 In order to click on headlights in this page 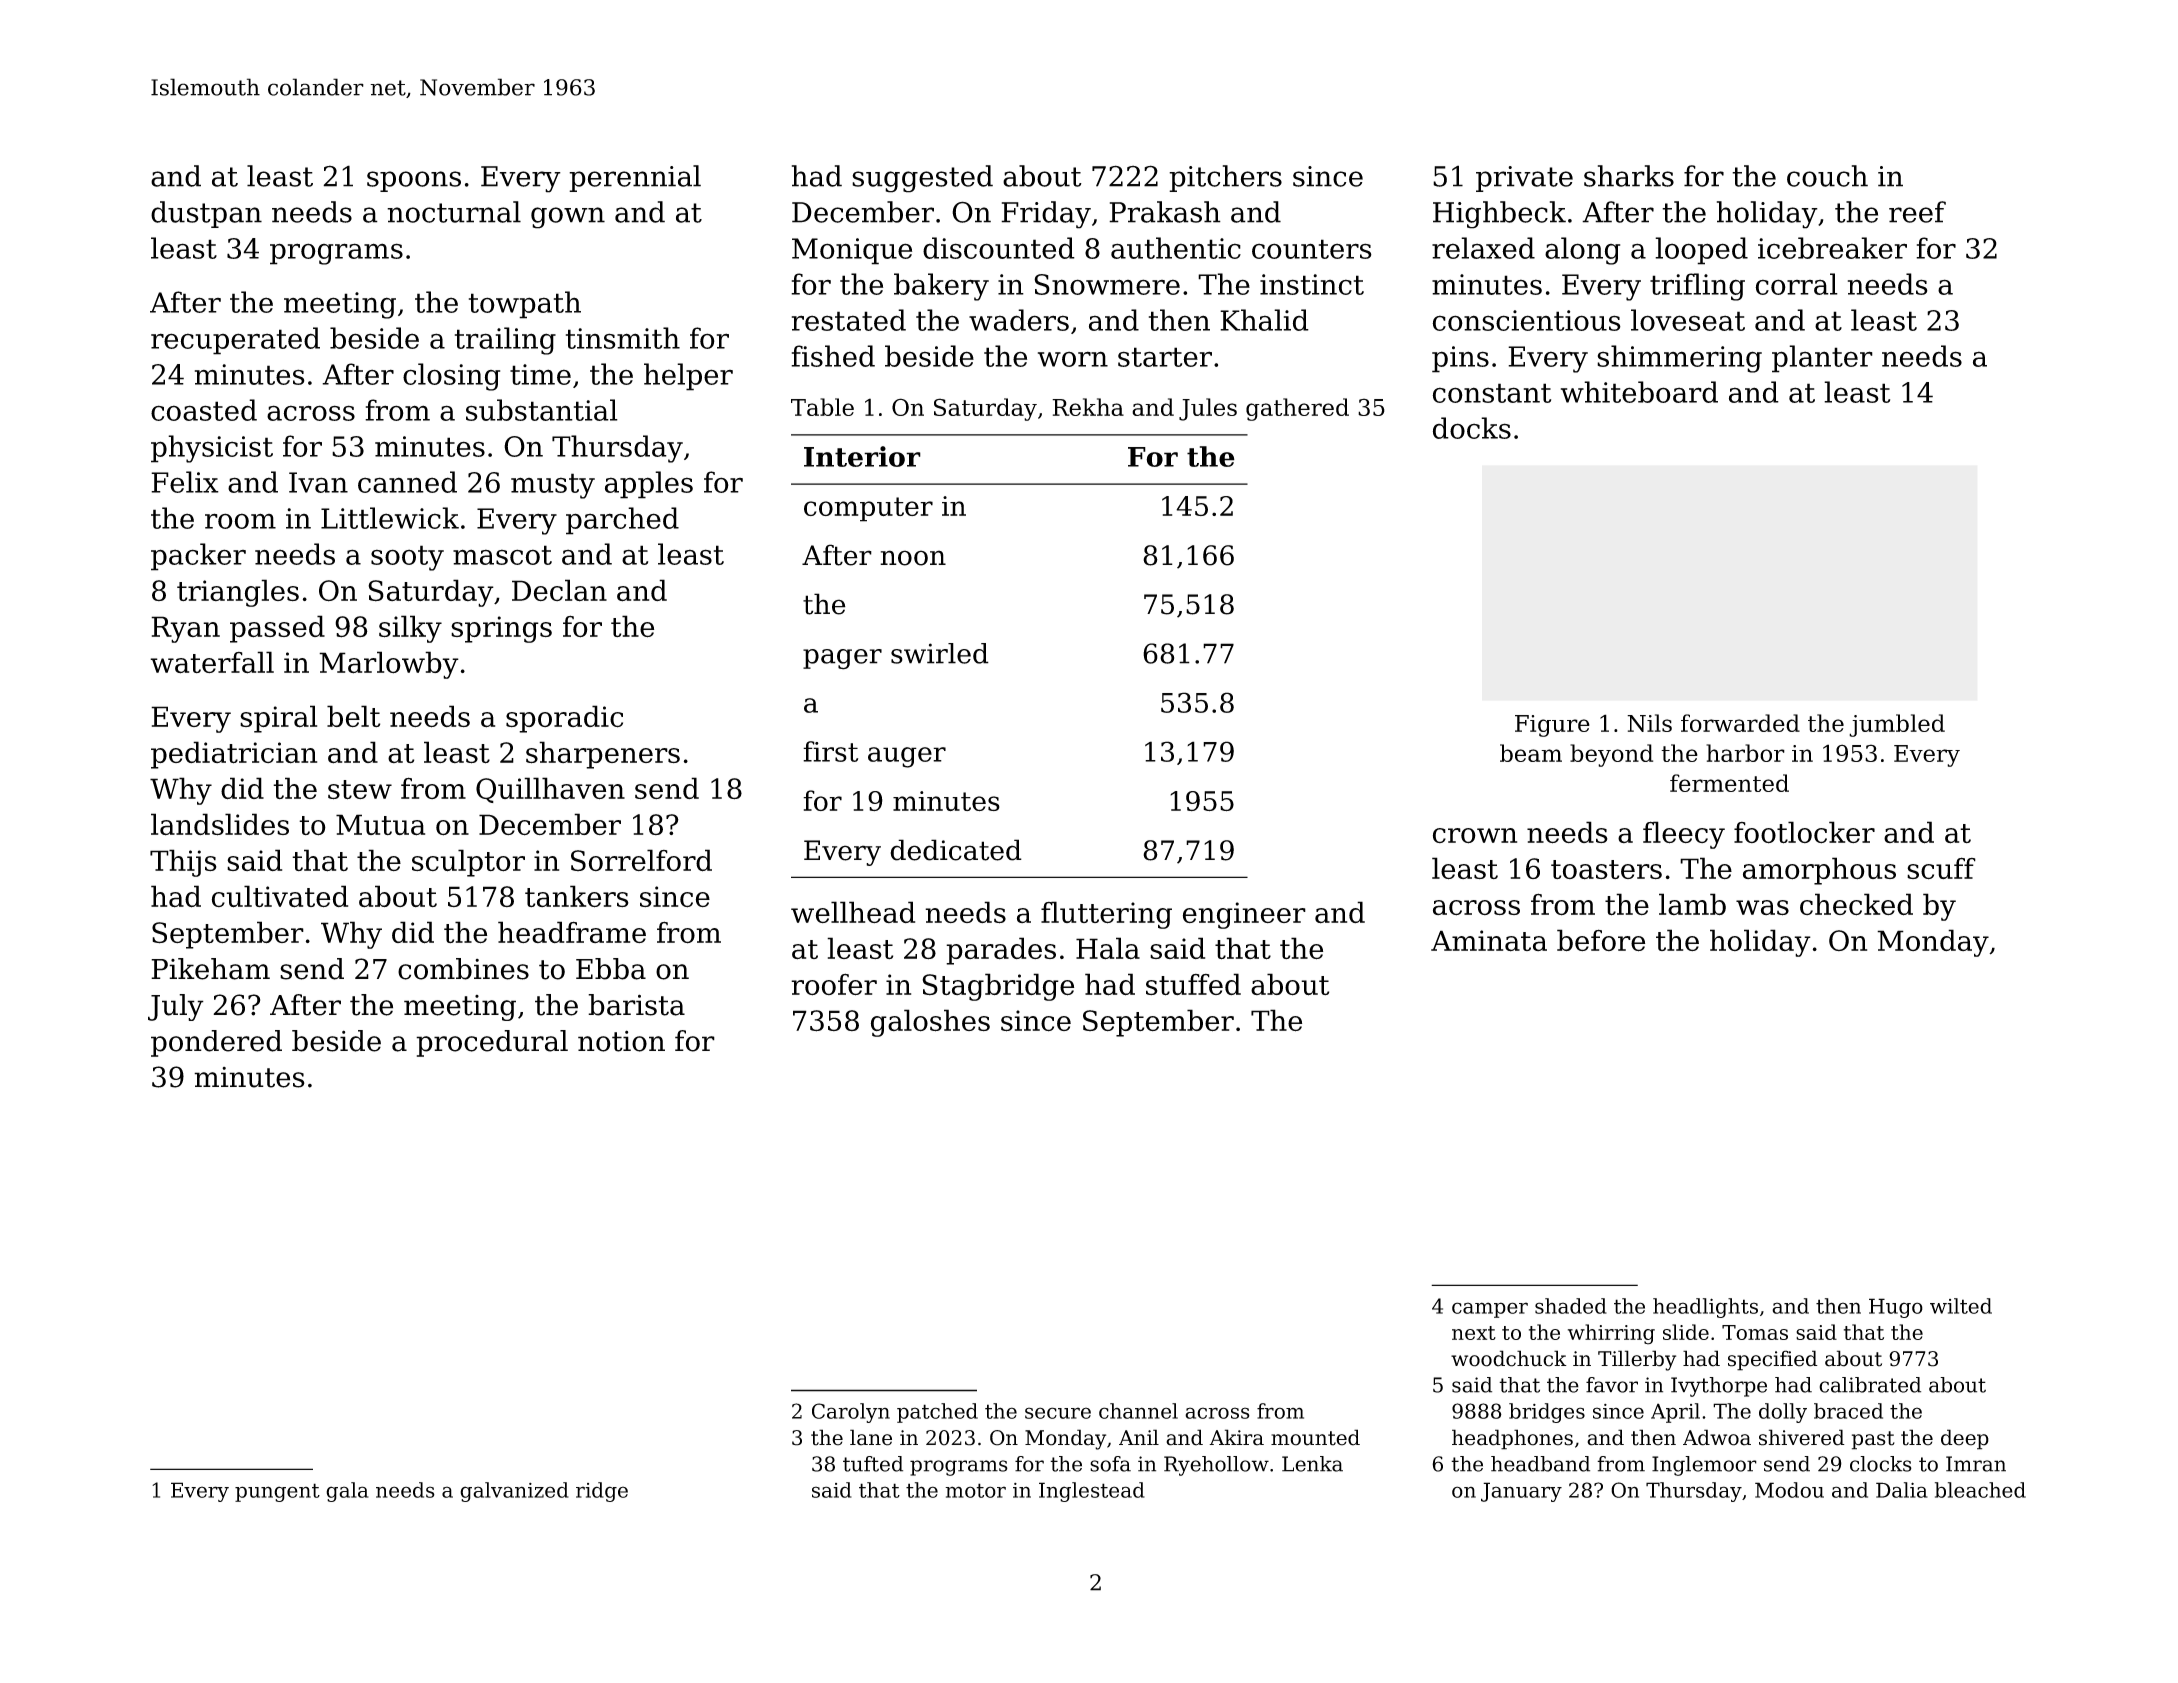, I will do `click(1705, 1308)`.
